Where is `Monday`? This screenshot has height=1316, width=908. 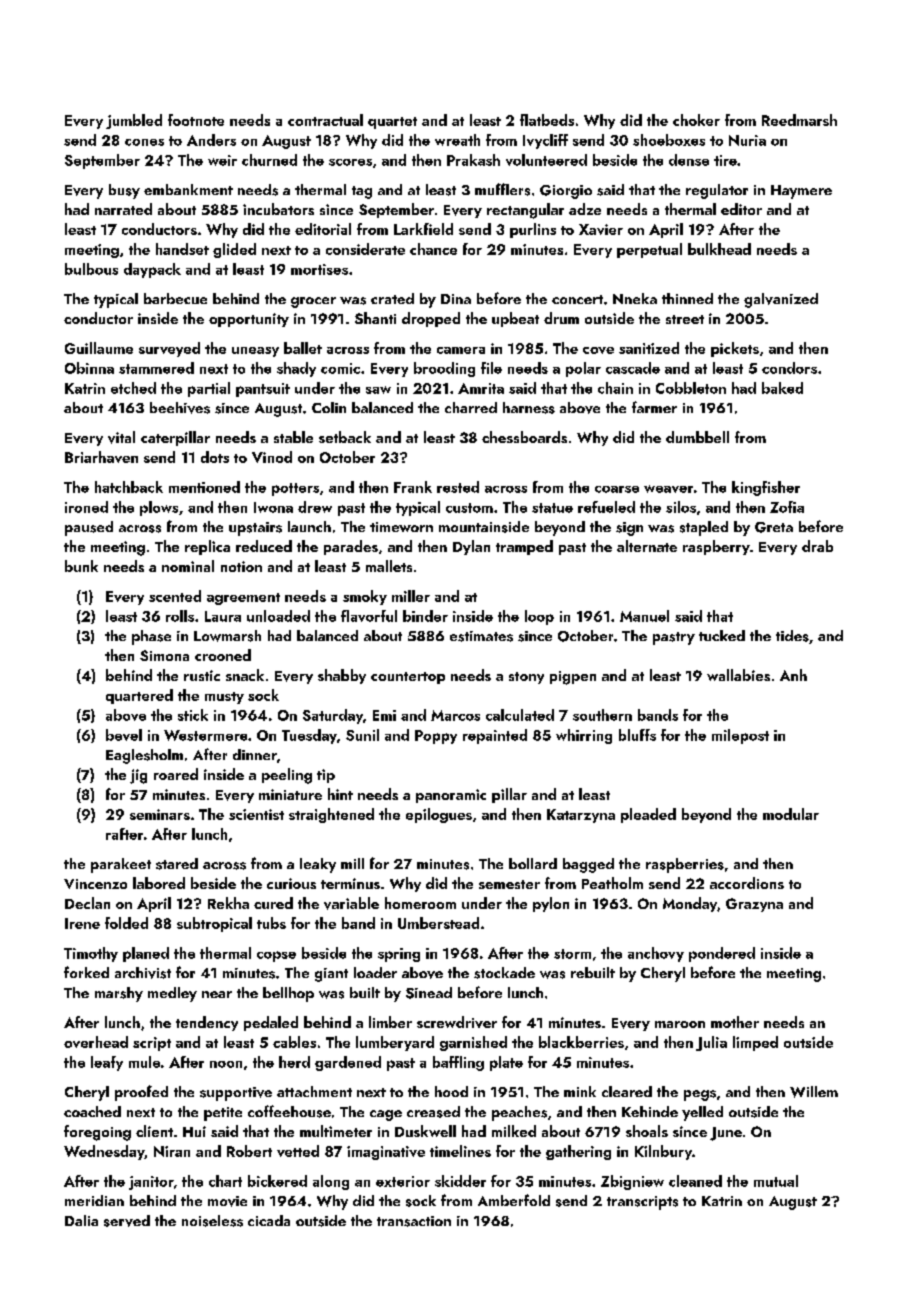
Monday is located at coordinates (690, 904).
